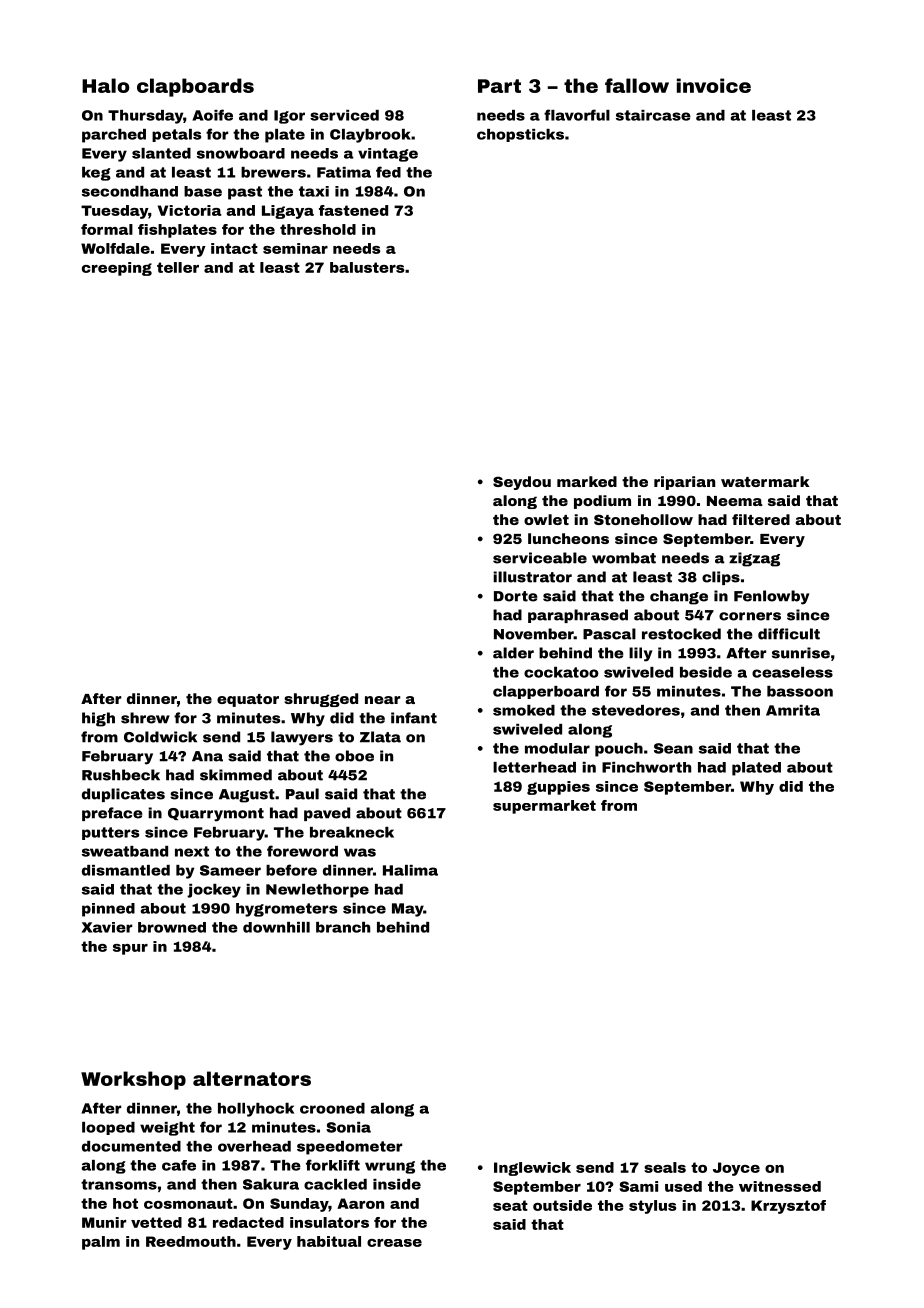 This document has height=1308, width=924. Describe the element at coordinates (499, 86) in the document. I see `Part` at that location.
